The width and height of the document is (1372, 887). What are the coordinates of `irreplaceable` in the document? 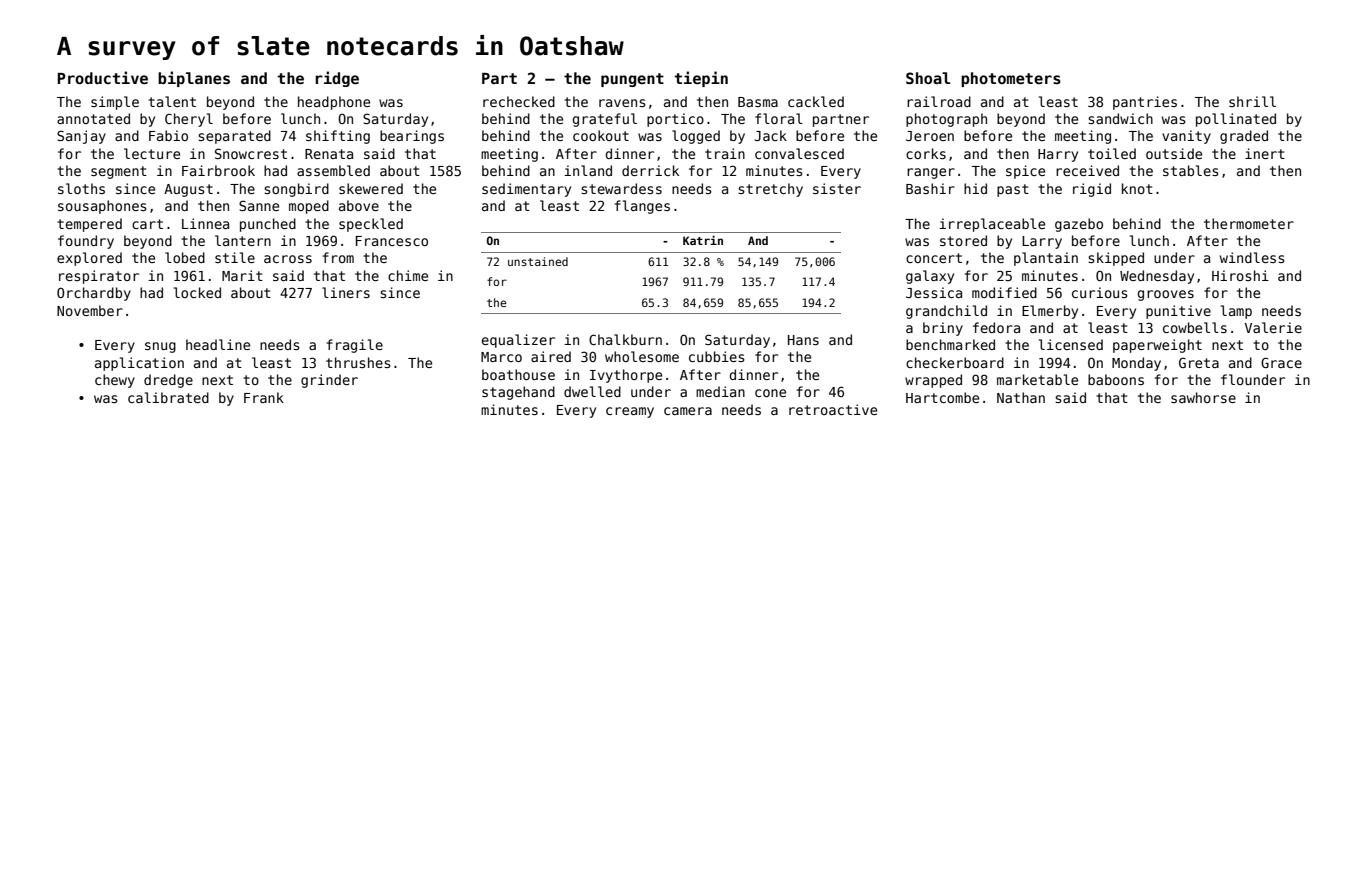 It's located at (992, 225).
